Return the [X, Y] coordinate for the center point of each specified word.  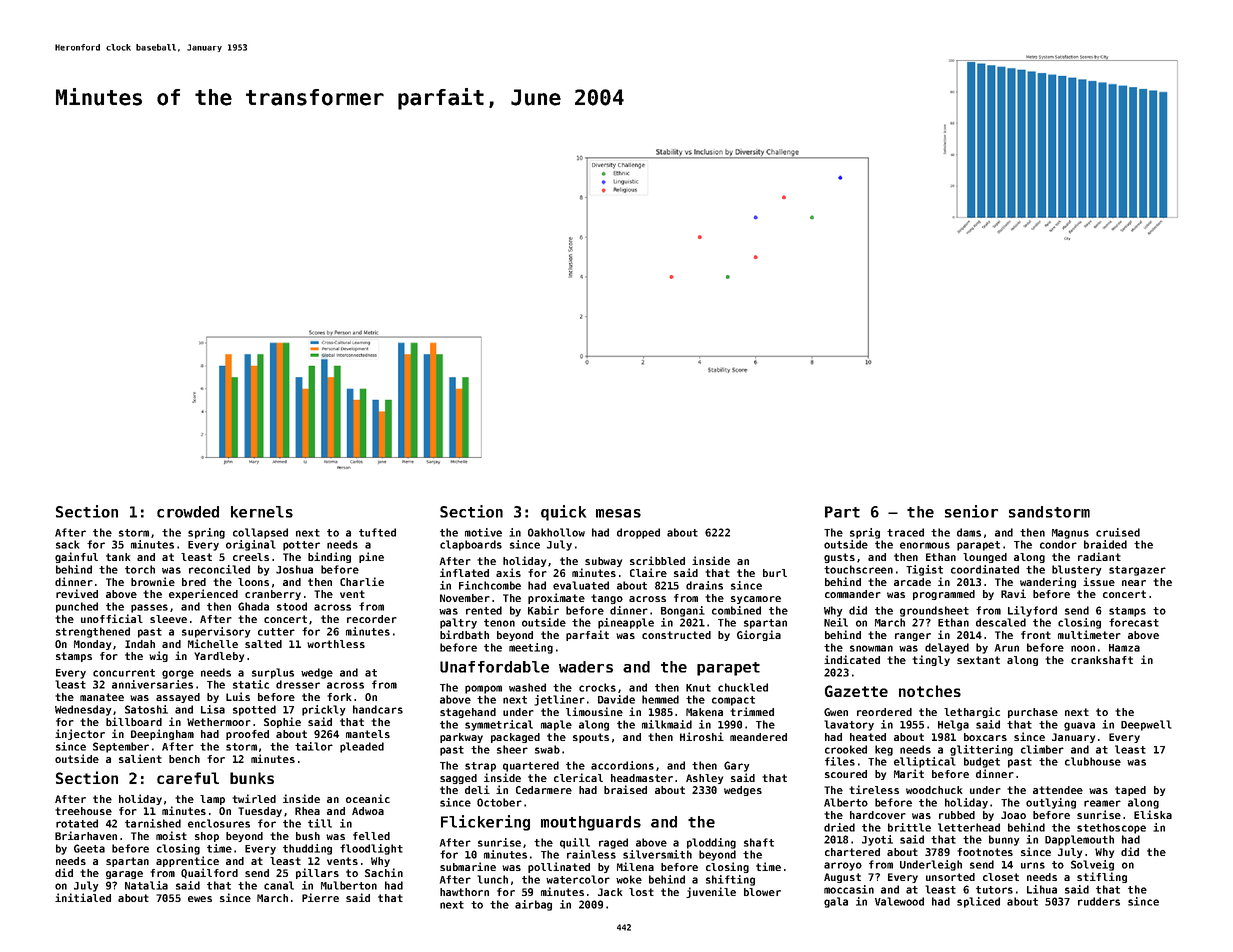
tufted [377, 532]
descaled [1001, 622]
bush [308, 836]
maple [556, 725]
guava [1079, 726]
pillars [317, 873]
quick [563, 513]
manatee [102, 697]
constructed [676, 635]
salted [263, 644]
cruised [1118, 532]
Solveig [1092, 865]
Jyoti [877, 840]
